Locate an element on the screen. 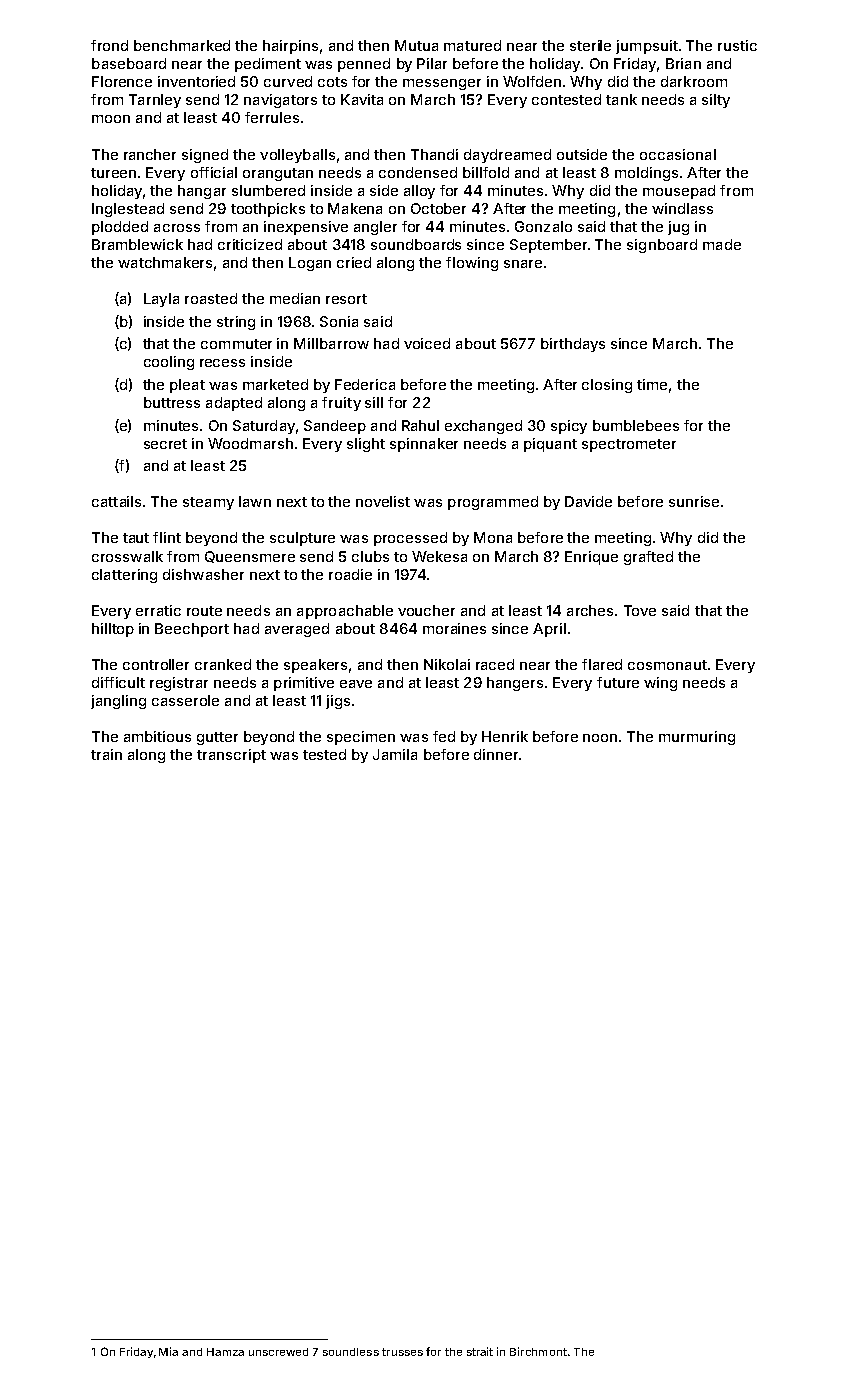  murmuring is located at coordinates (697, 738).
